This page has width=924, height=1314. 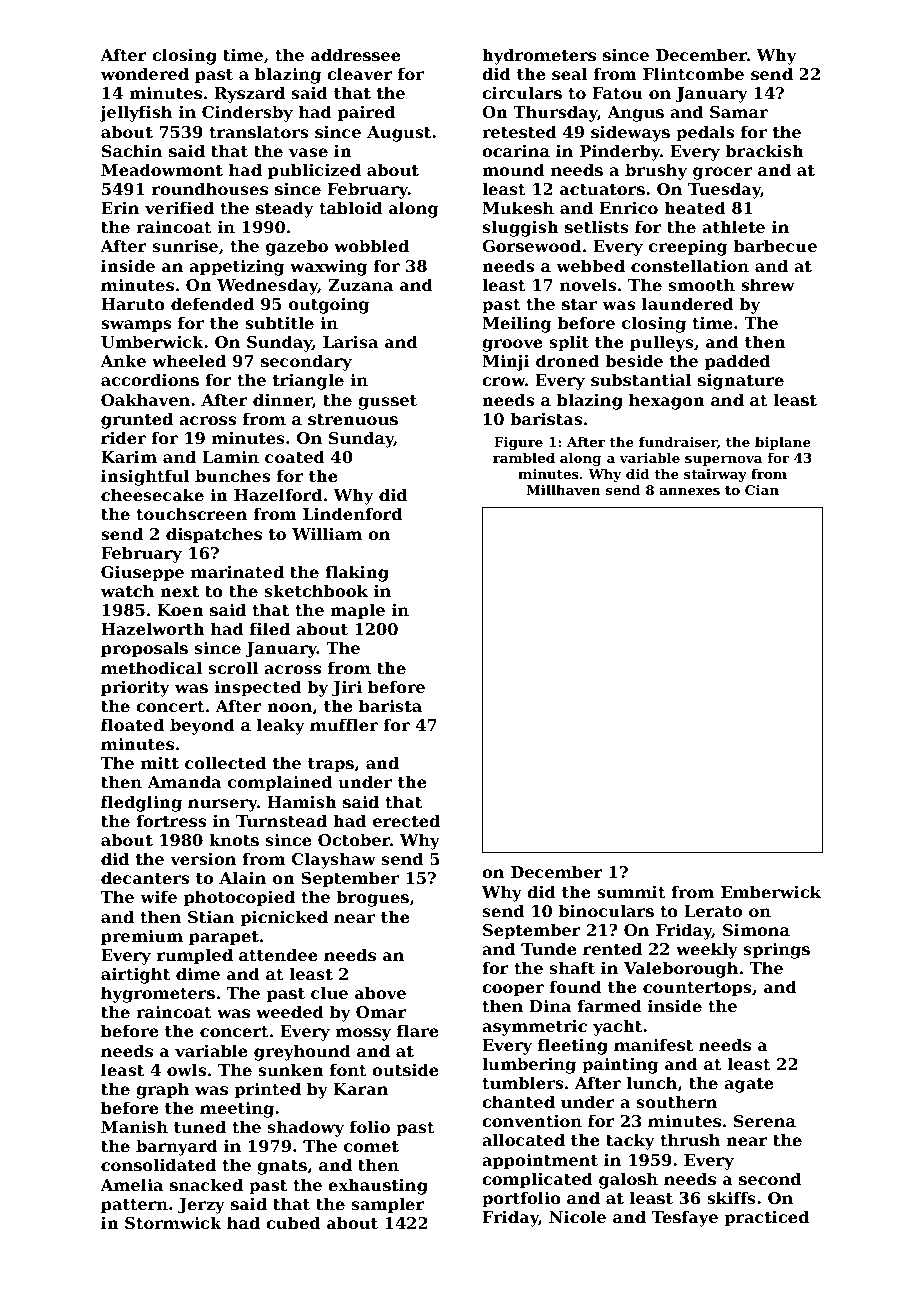 What do you see at coordinates (331, 765) in the page?
I see `traps` at bounding box center [331, 765].
